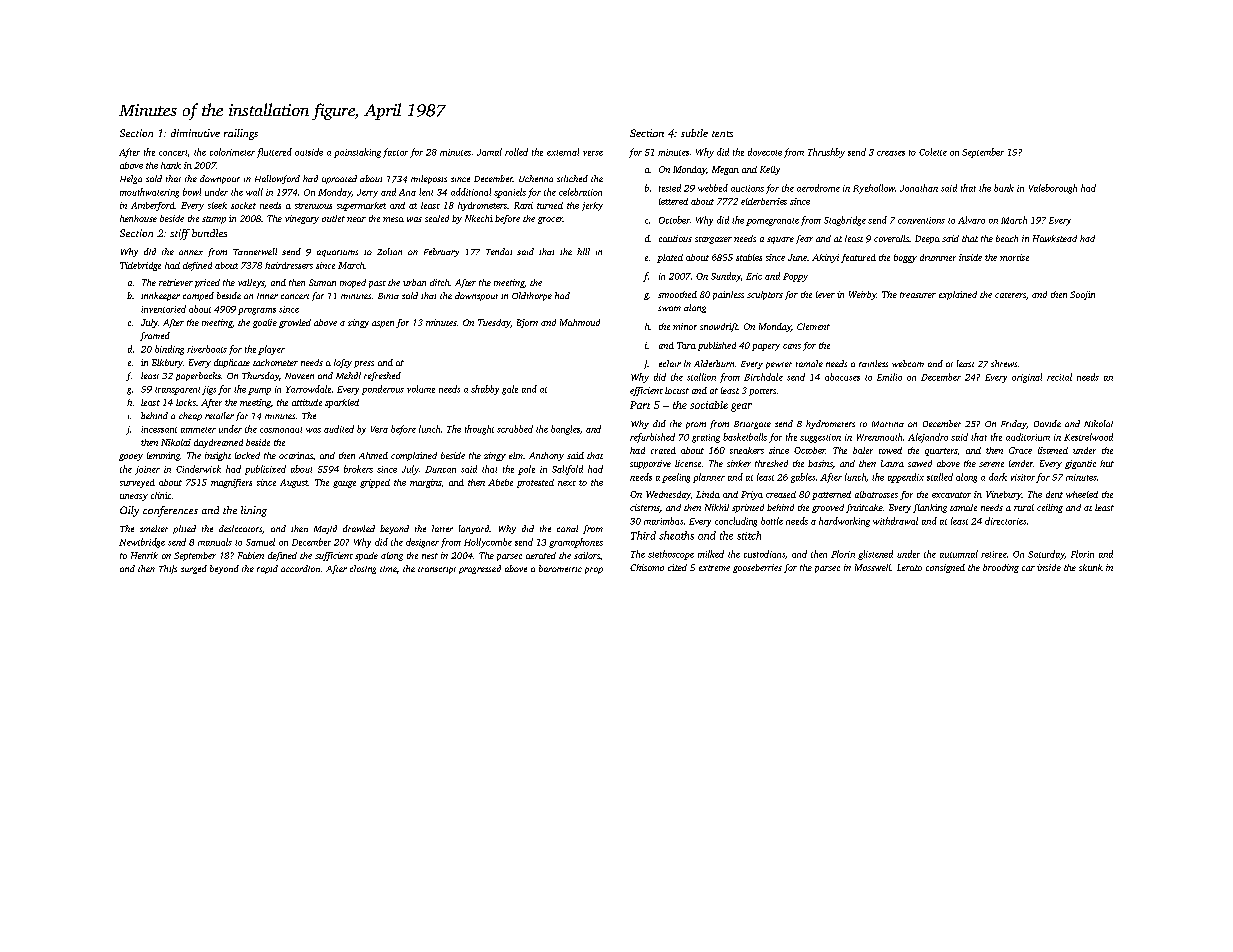 The height and width of the page is (952, 1233). Describe the element at coordinates (933, 152) in the page. I see `Colette` at that location.
